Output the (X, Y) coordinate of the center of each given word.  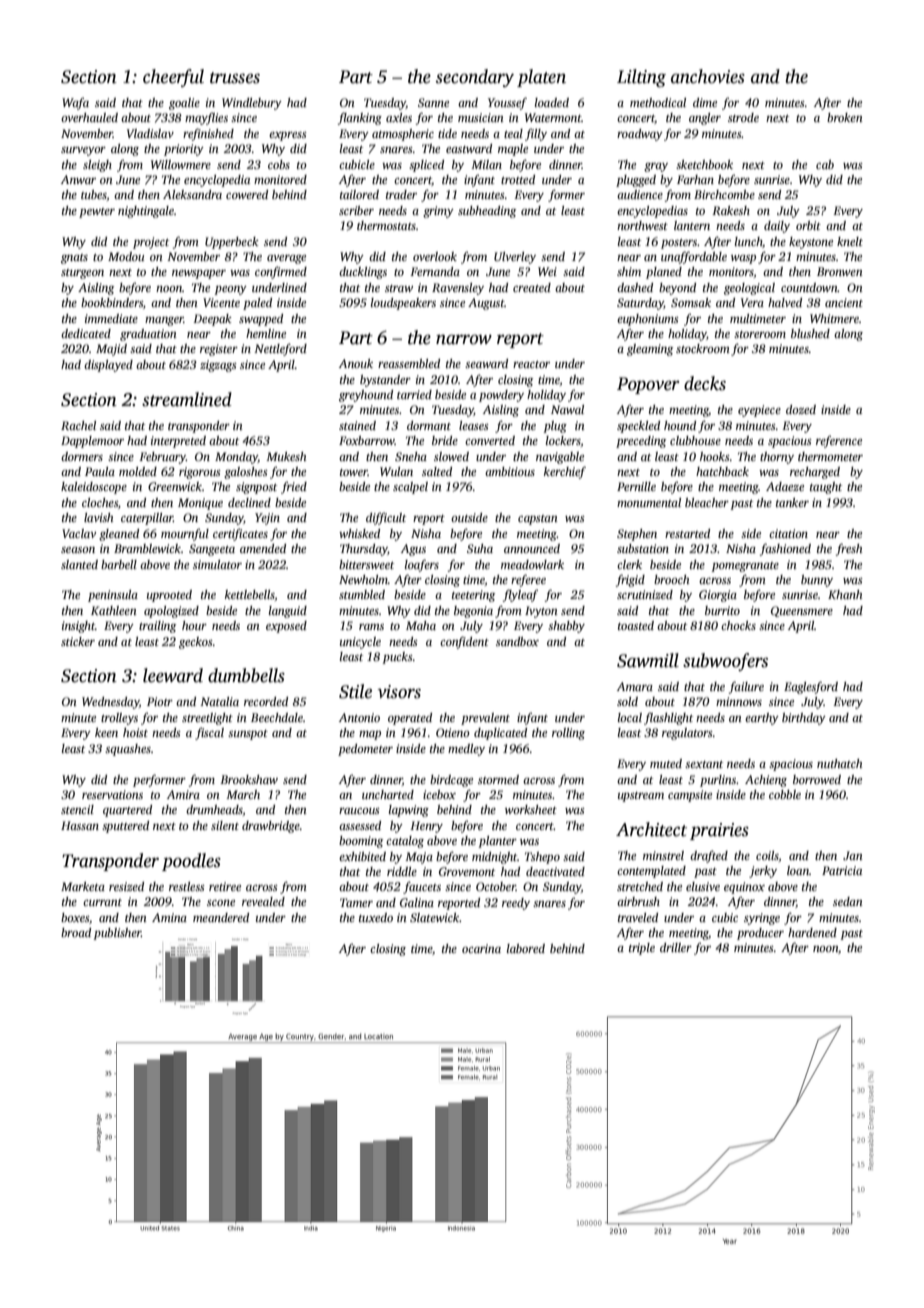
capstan (538, 520)
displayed (108, 366)
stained (357, 425)
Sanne (433, 102)
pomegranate (745, 567)
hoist (135, 732)
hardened (812, 932)
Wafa (75, 104)
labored (526, 948)
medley (466, 750)
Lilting (641, 78)
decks (705, 383)
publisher (117, 934)
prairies (719, 831)
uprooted (169, 596)
